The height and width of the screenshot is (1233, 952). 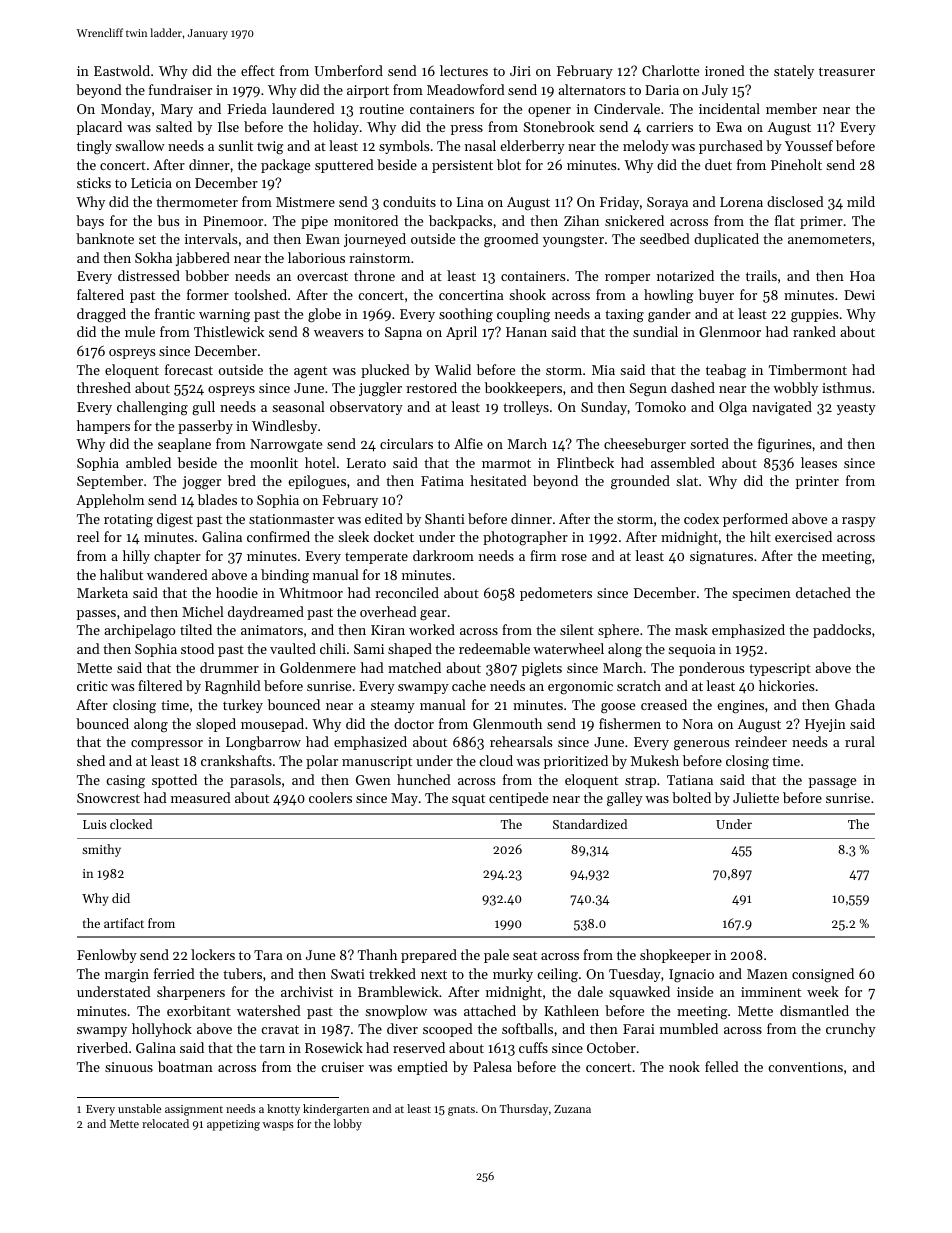 I want to click on typescript, so click(x=780, y=669).
